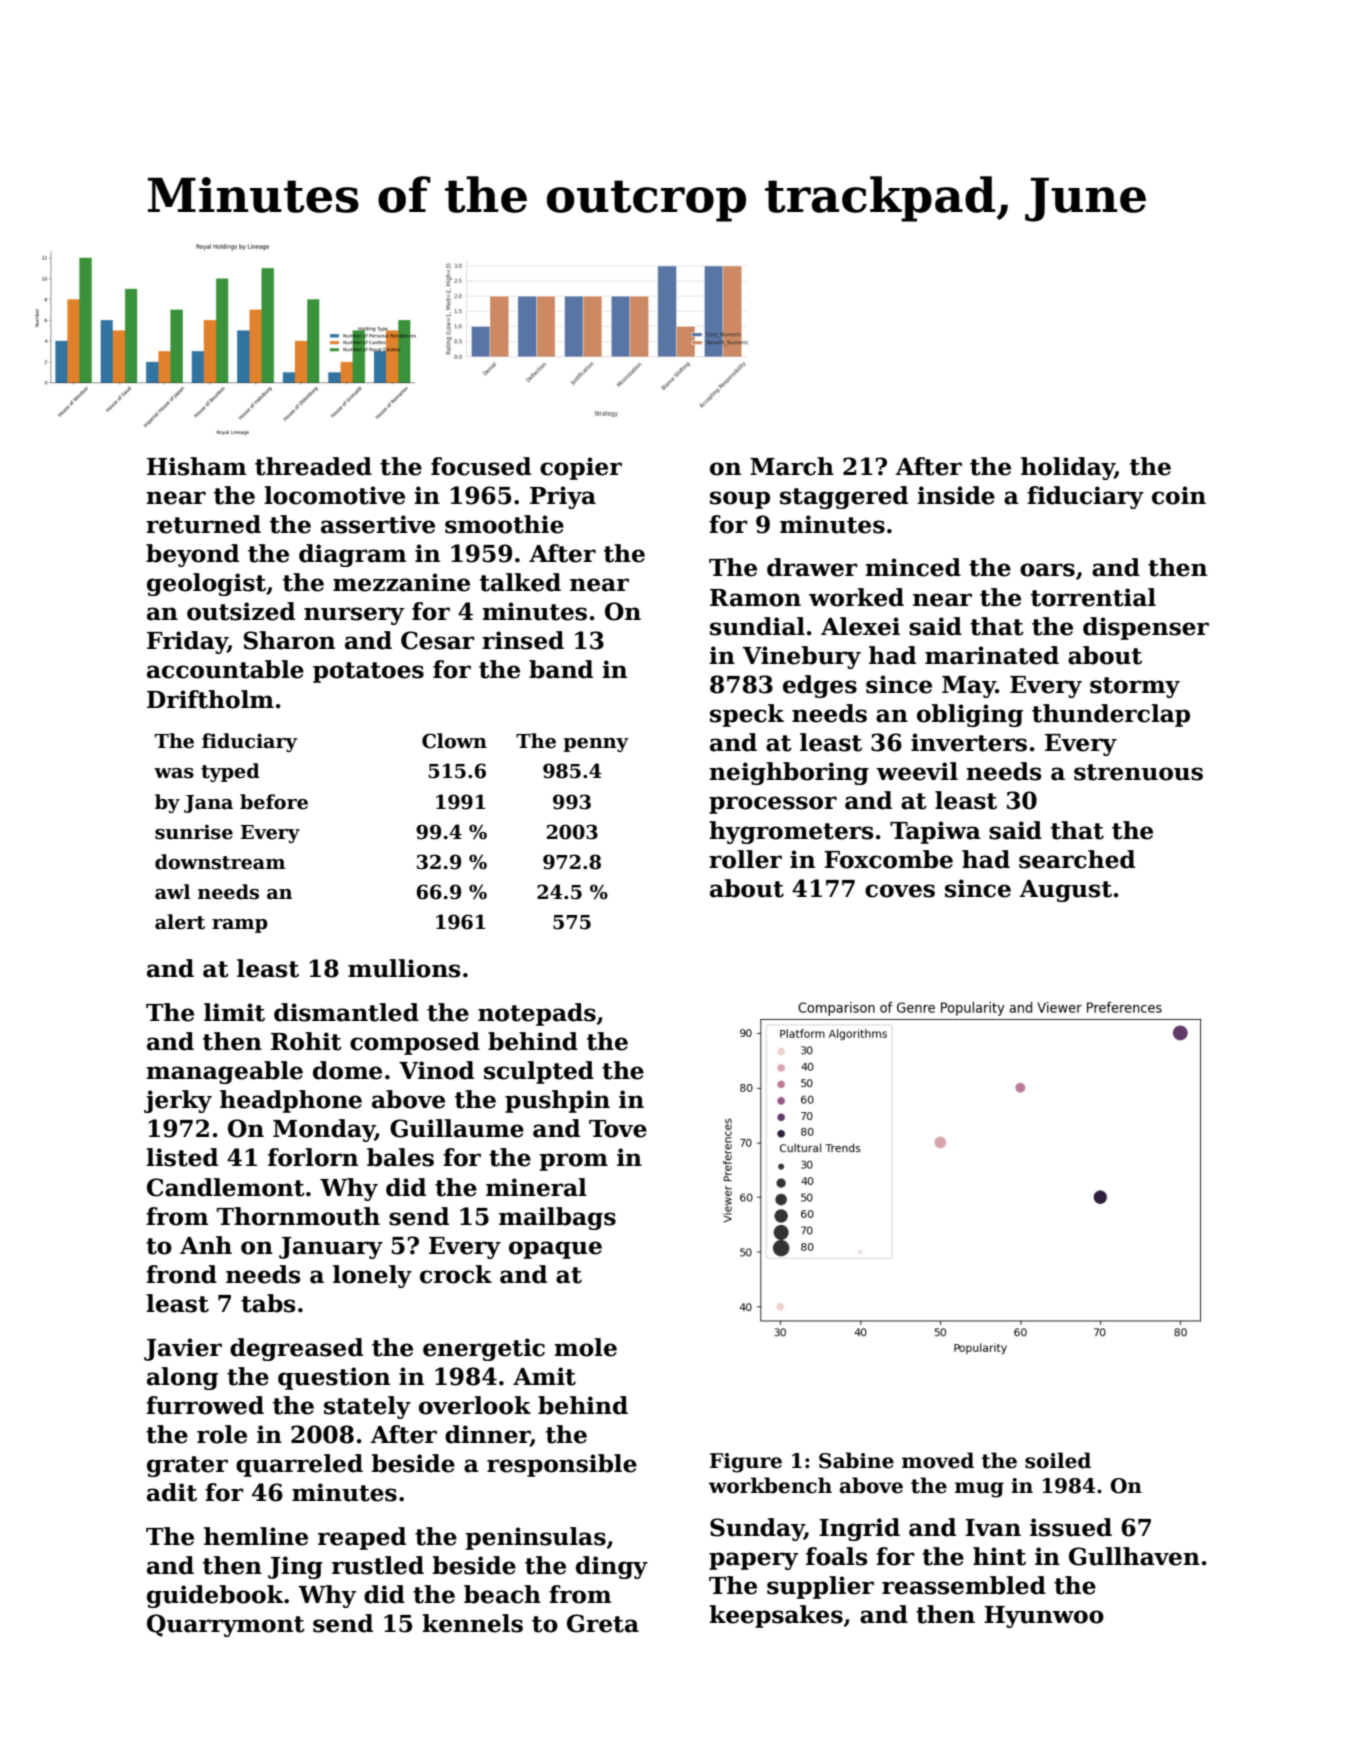 This screenshot has width=1358, height=1757. I want to click on holiday, so click(1068, 468).
